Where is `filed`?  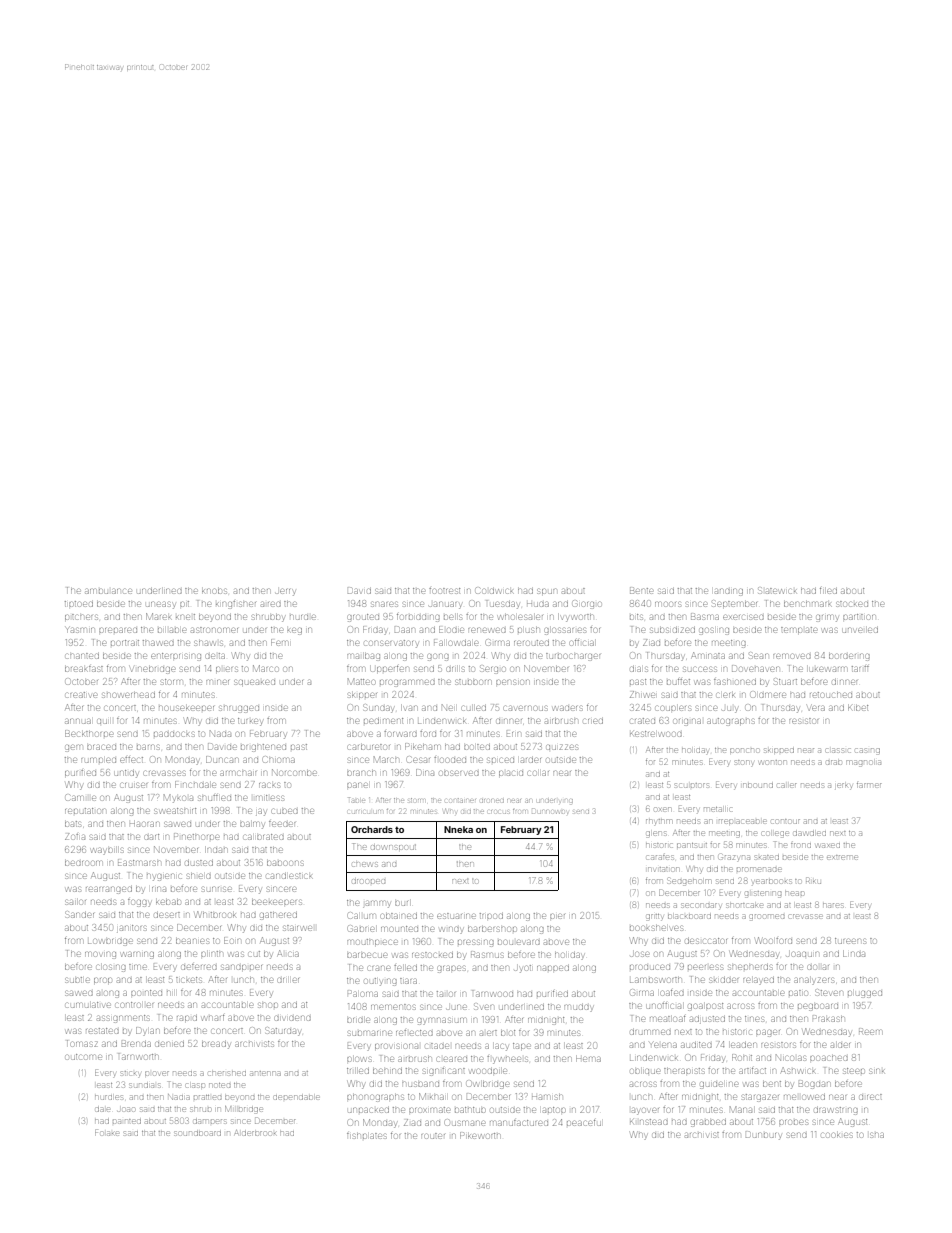
filed is located at coordinates (828, 591).
